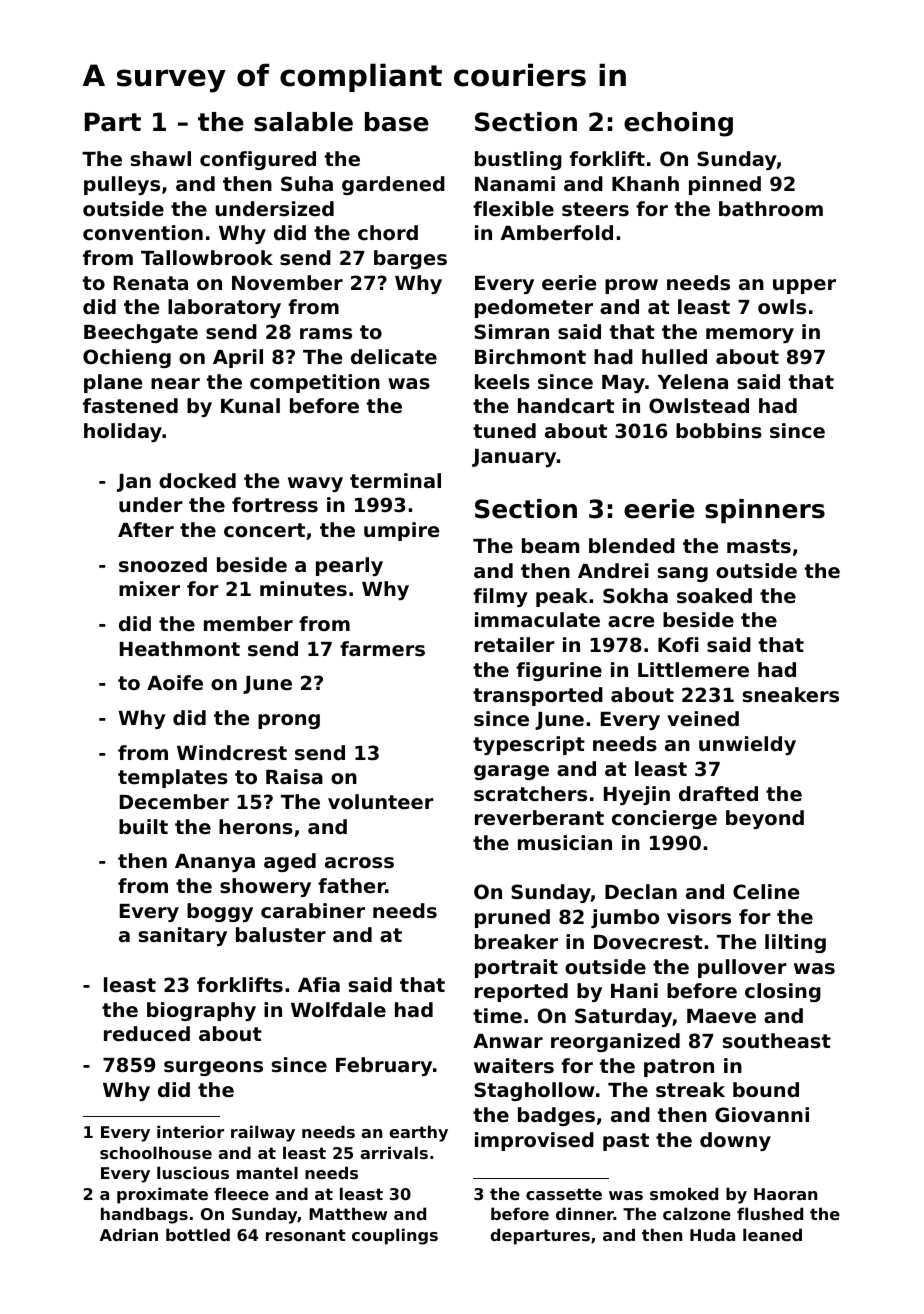 The image size is (924, 1314). What do you see at coordinates (500, 597) in the screenshot?
I see `filmy` at bounding box center [500, 597].
